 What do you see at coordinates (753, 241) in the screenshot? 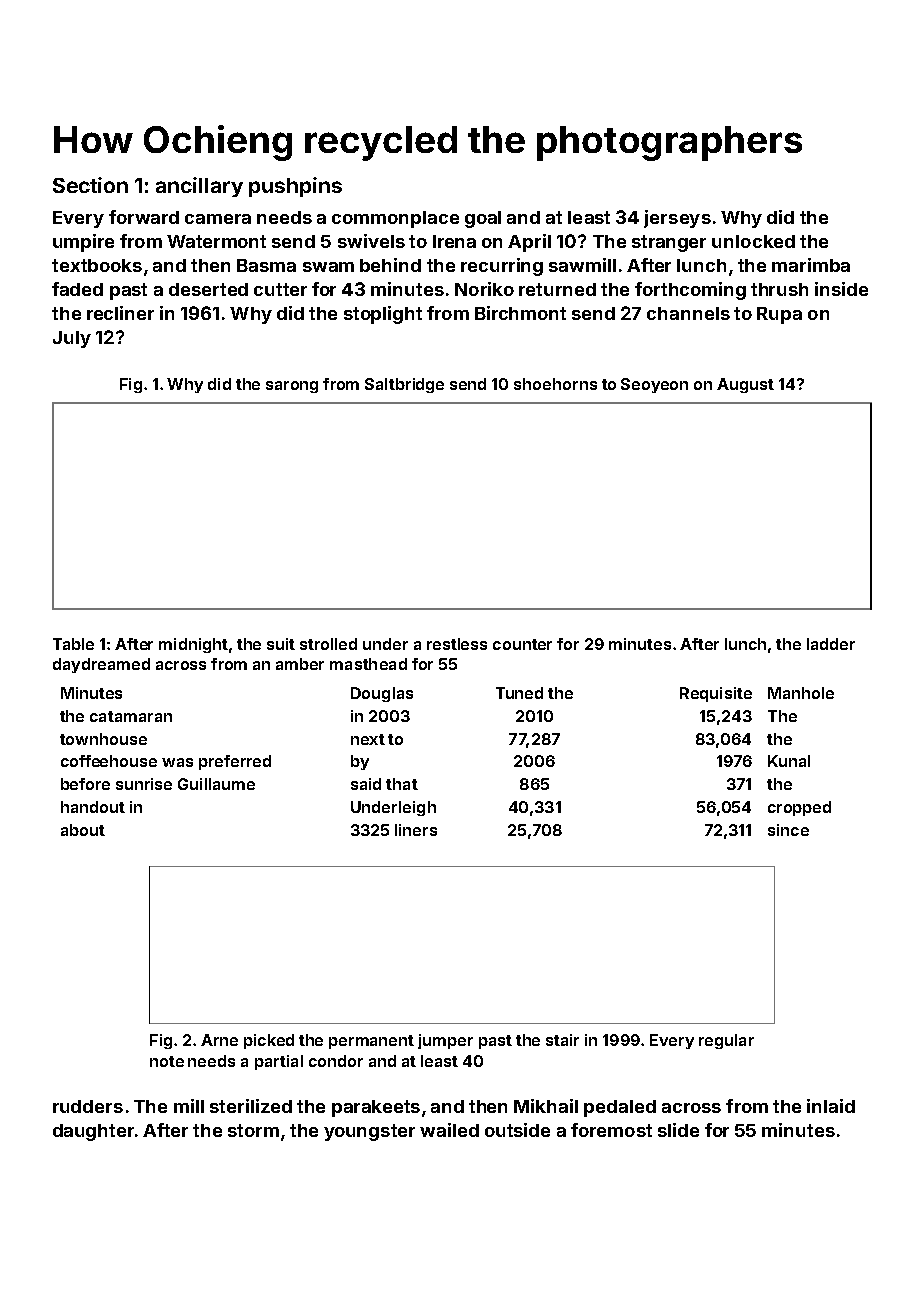
I see `unlocked` at bounding box center [753, 241].
